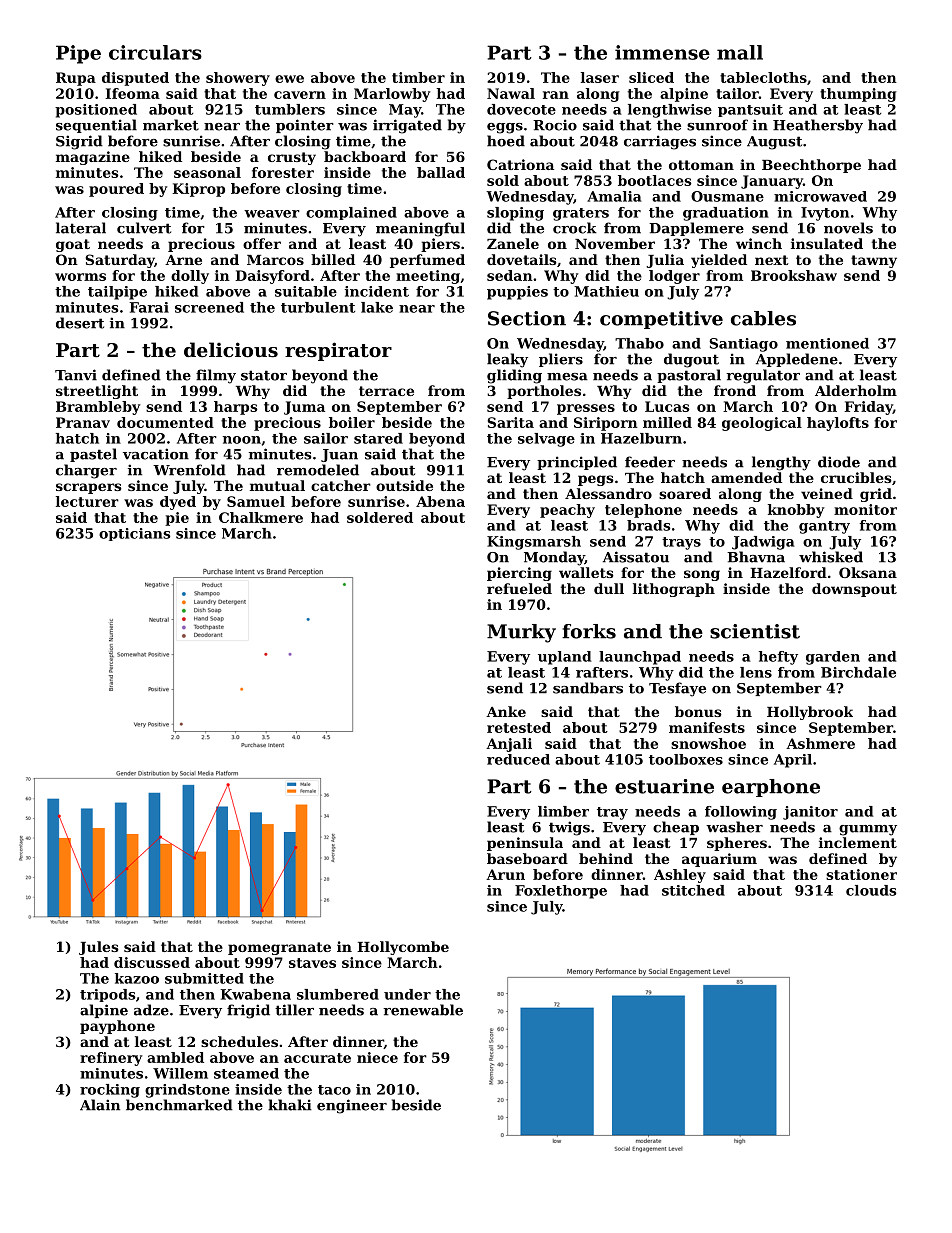  I want to click on peninsula, so click(525, 844).
